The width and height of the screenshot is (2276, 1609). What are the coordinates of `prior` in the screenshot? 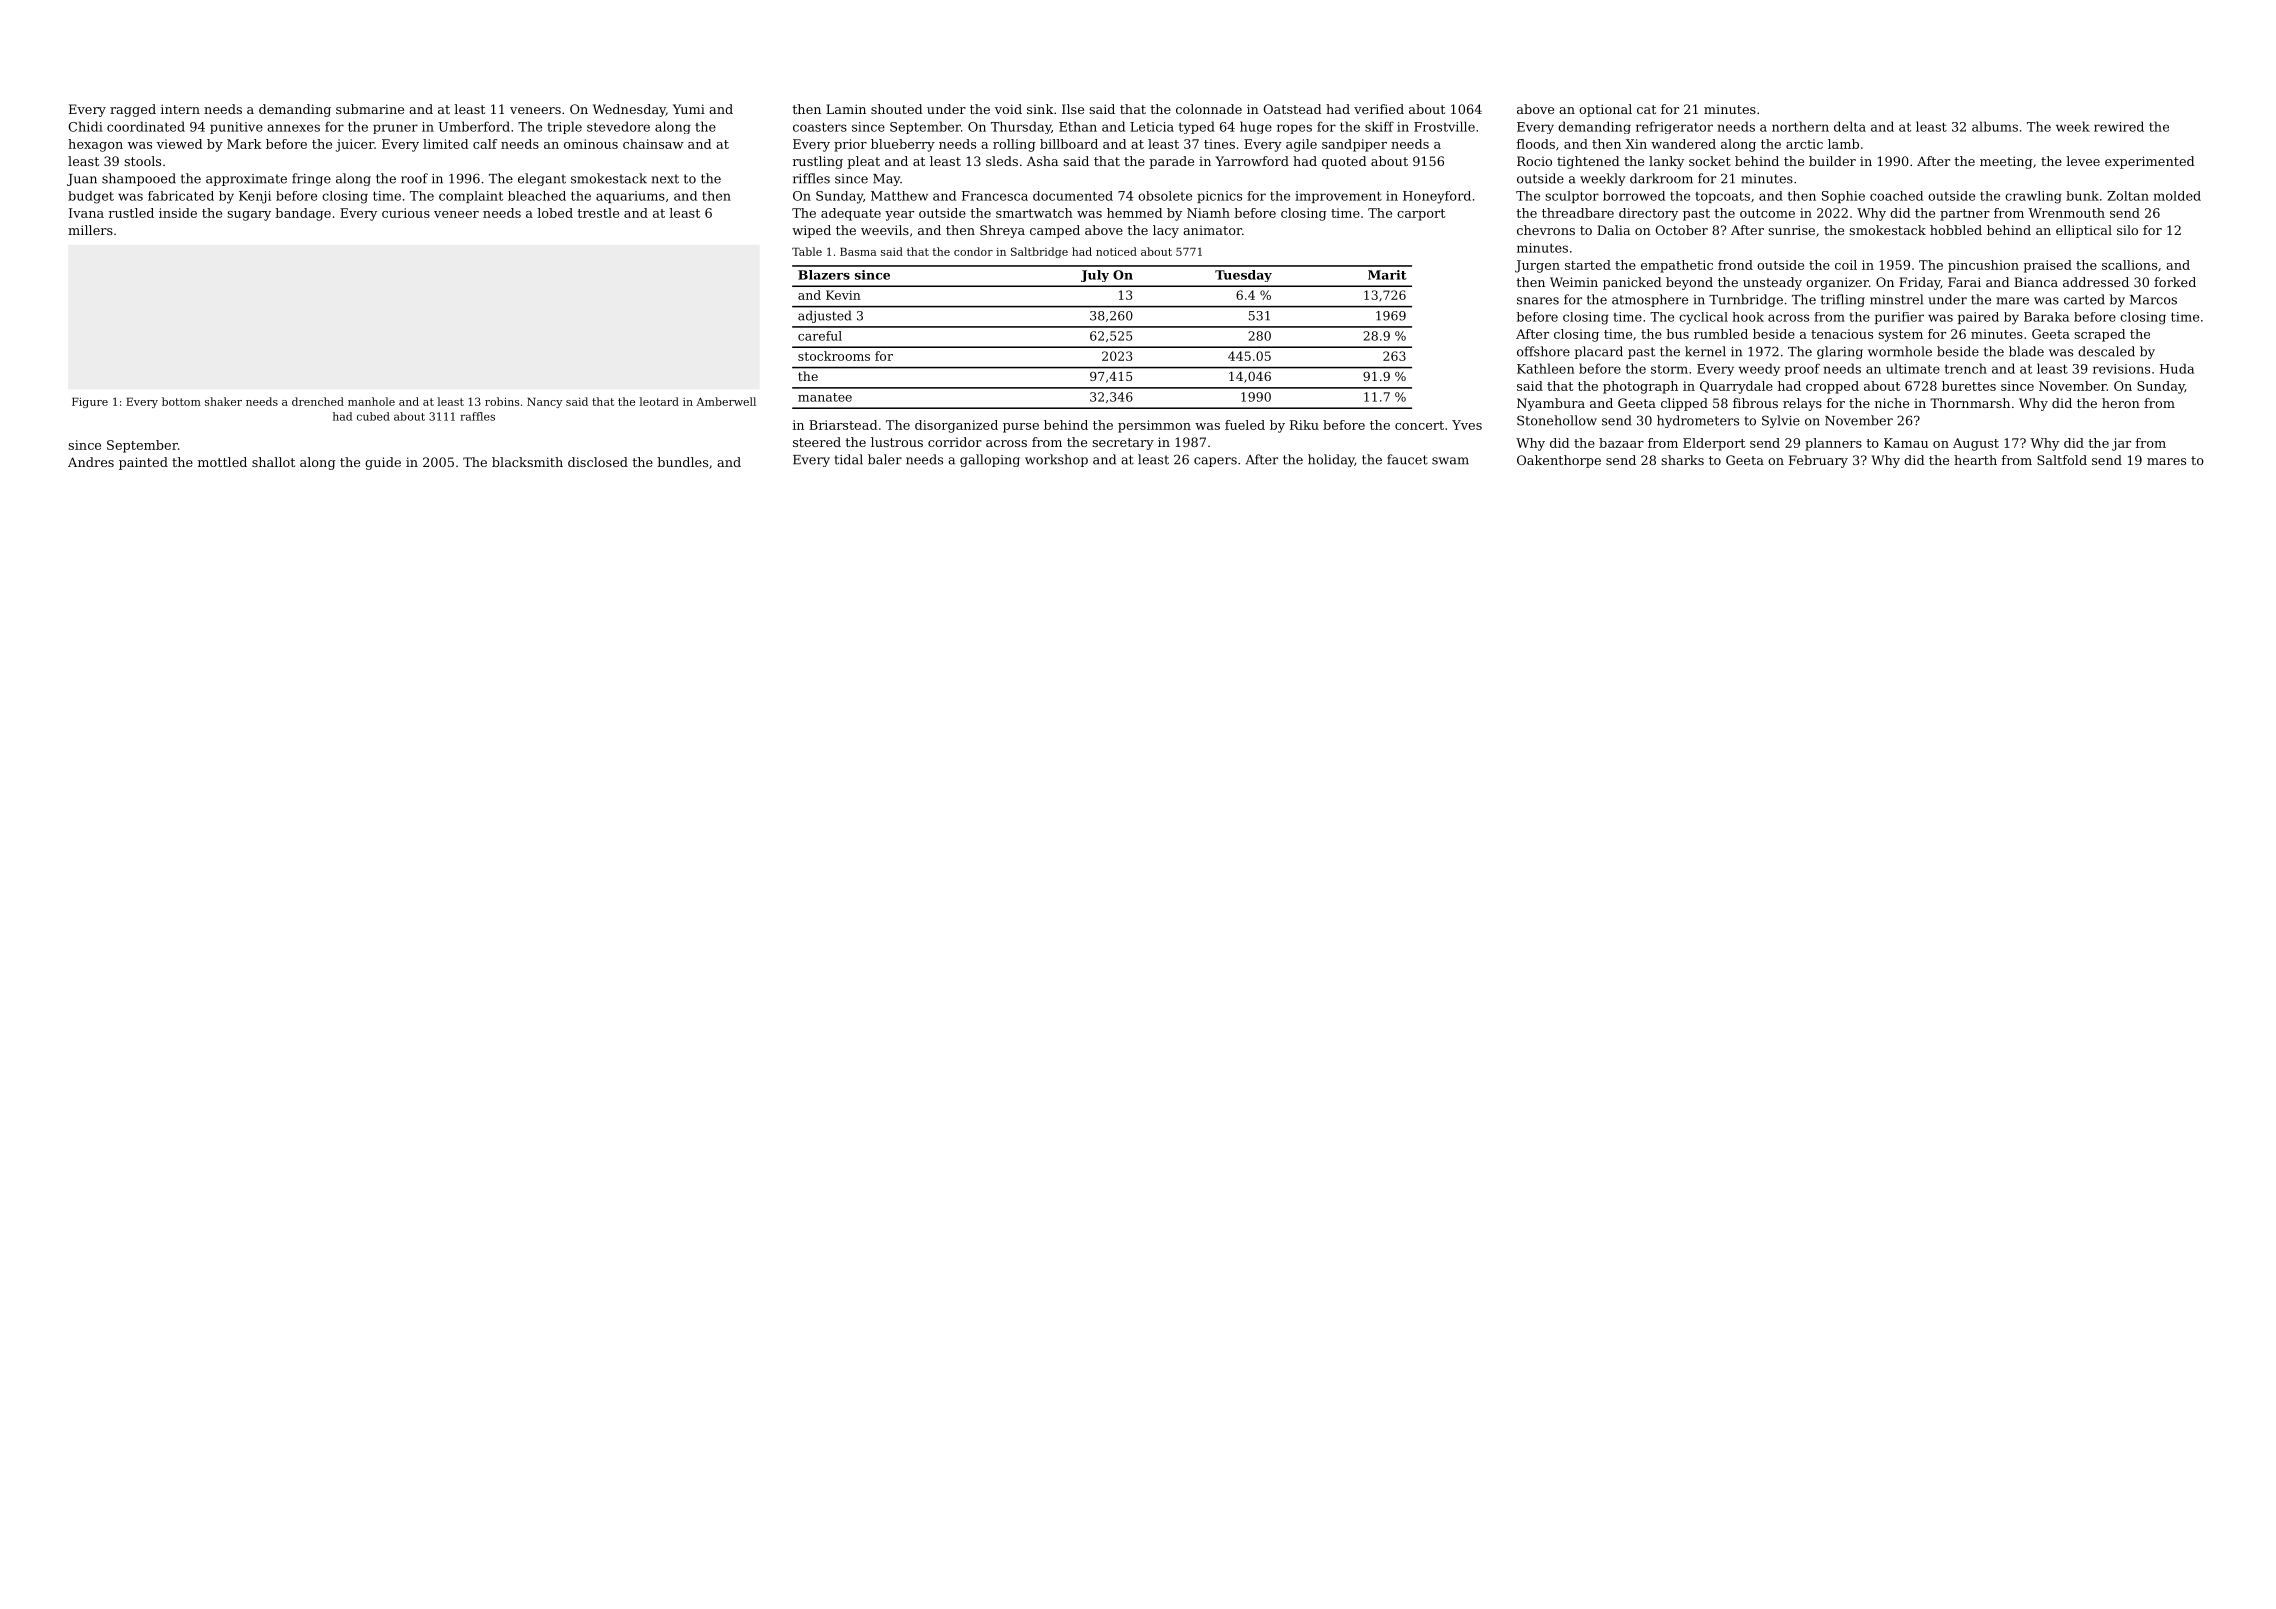 It's located at (850, 145).
